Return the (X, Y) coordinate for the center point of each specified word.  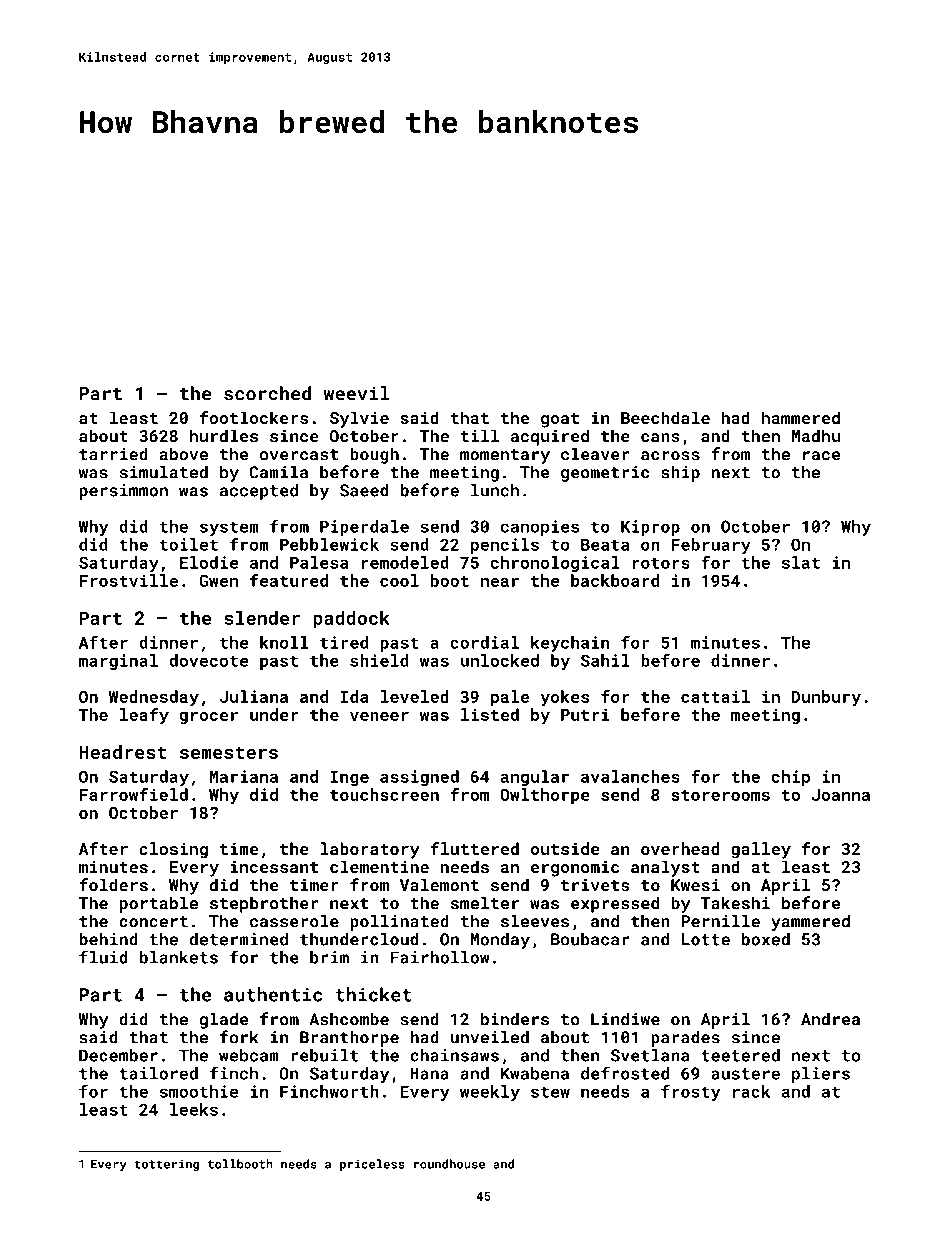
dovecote (208, 660)
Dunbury (826, 698)
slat (801, 562)
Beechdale (665, 417)
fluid (103, 957)
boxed (766, 939)
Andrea (830, 1019)
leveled (415, 696)
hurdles (224, 436)
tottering (167, 1165)
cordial (484, 642)
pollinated (399, 922)
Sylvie (359, 419)
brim (329, 957)
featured (289, 580)
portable (159, 904)
